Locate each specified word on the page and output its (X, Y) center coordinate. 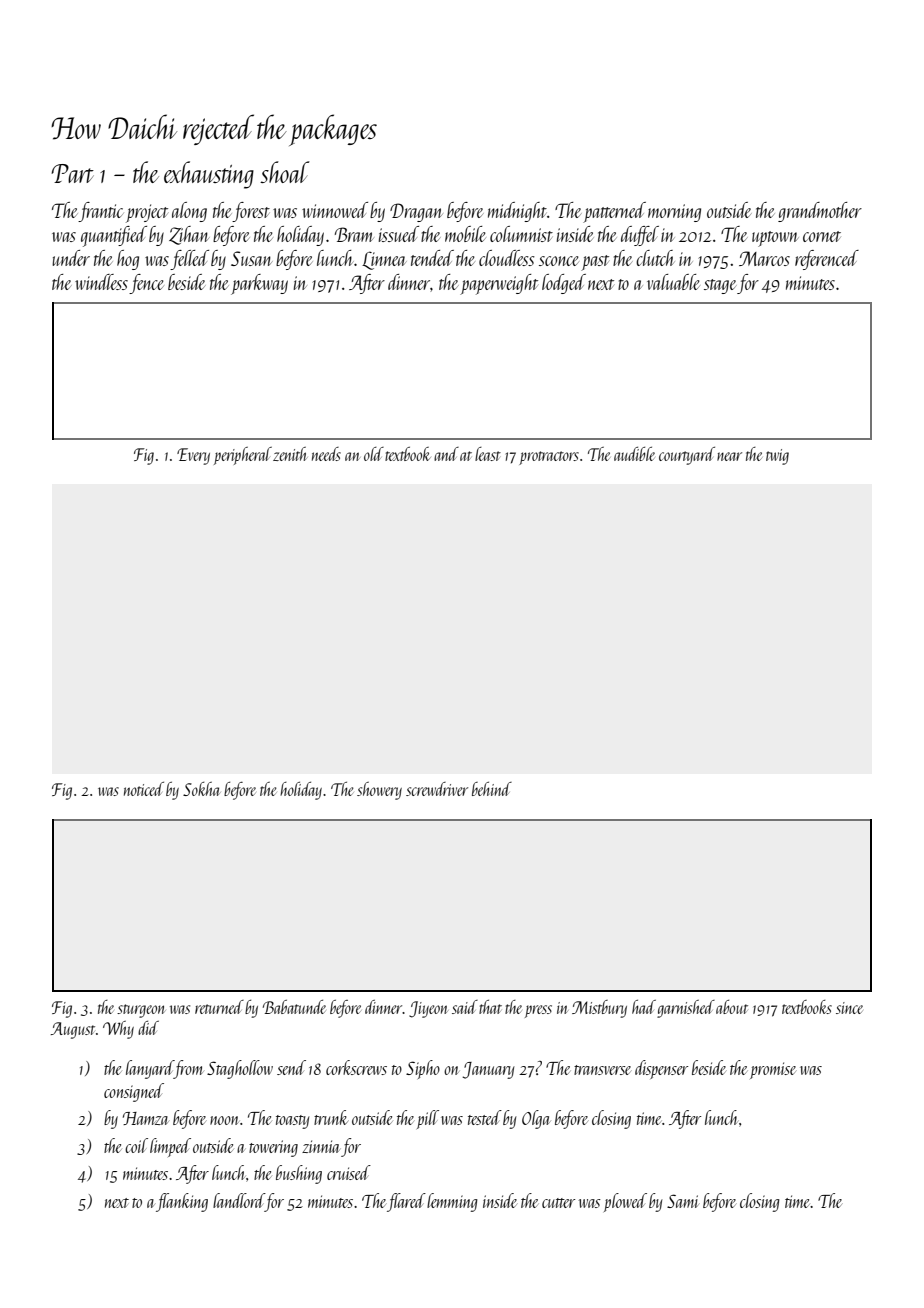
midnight (517, 212)
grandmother (820, 212)
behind (492, 789)
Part (72, 173)
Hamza (146, 1118)
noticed (144, 789)
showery (379, 791)
